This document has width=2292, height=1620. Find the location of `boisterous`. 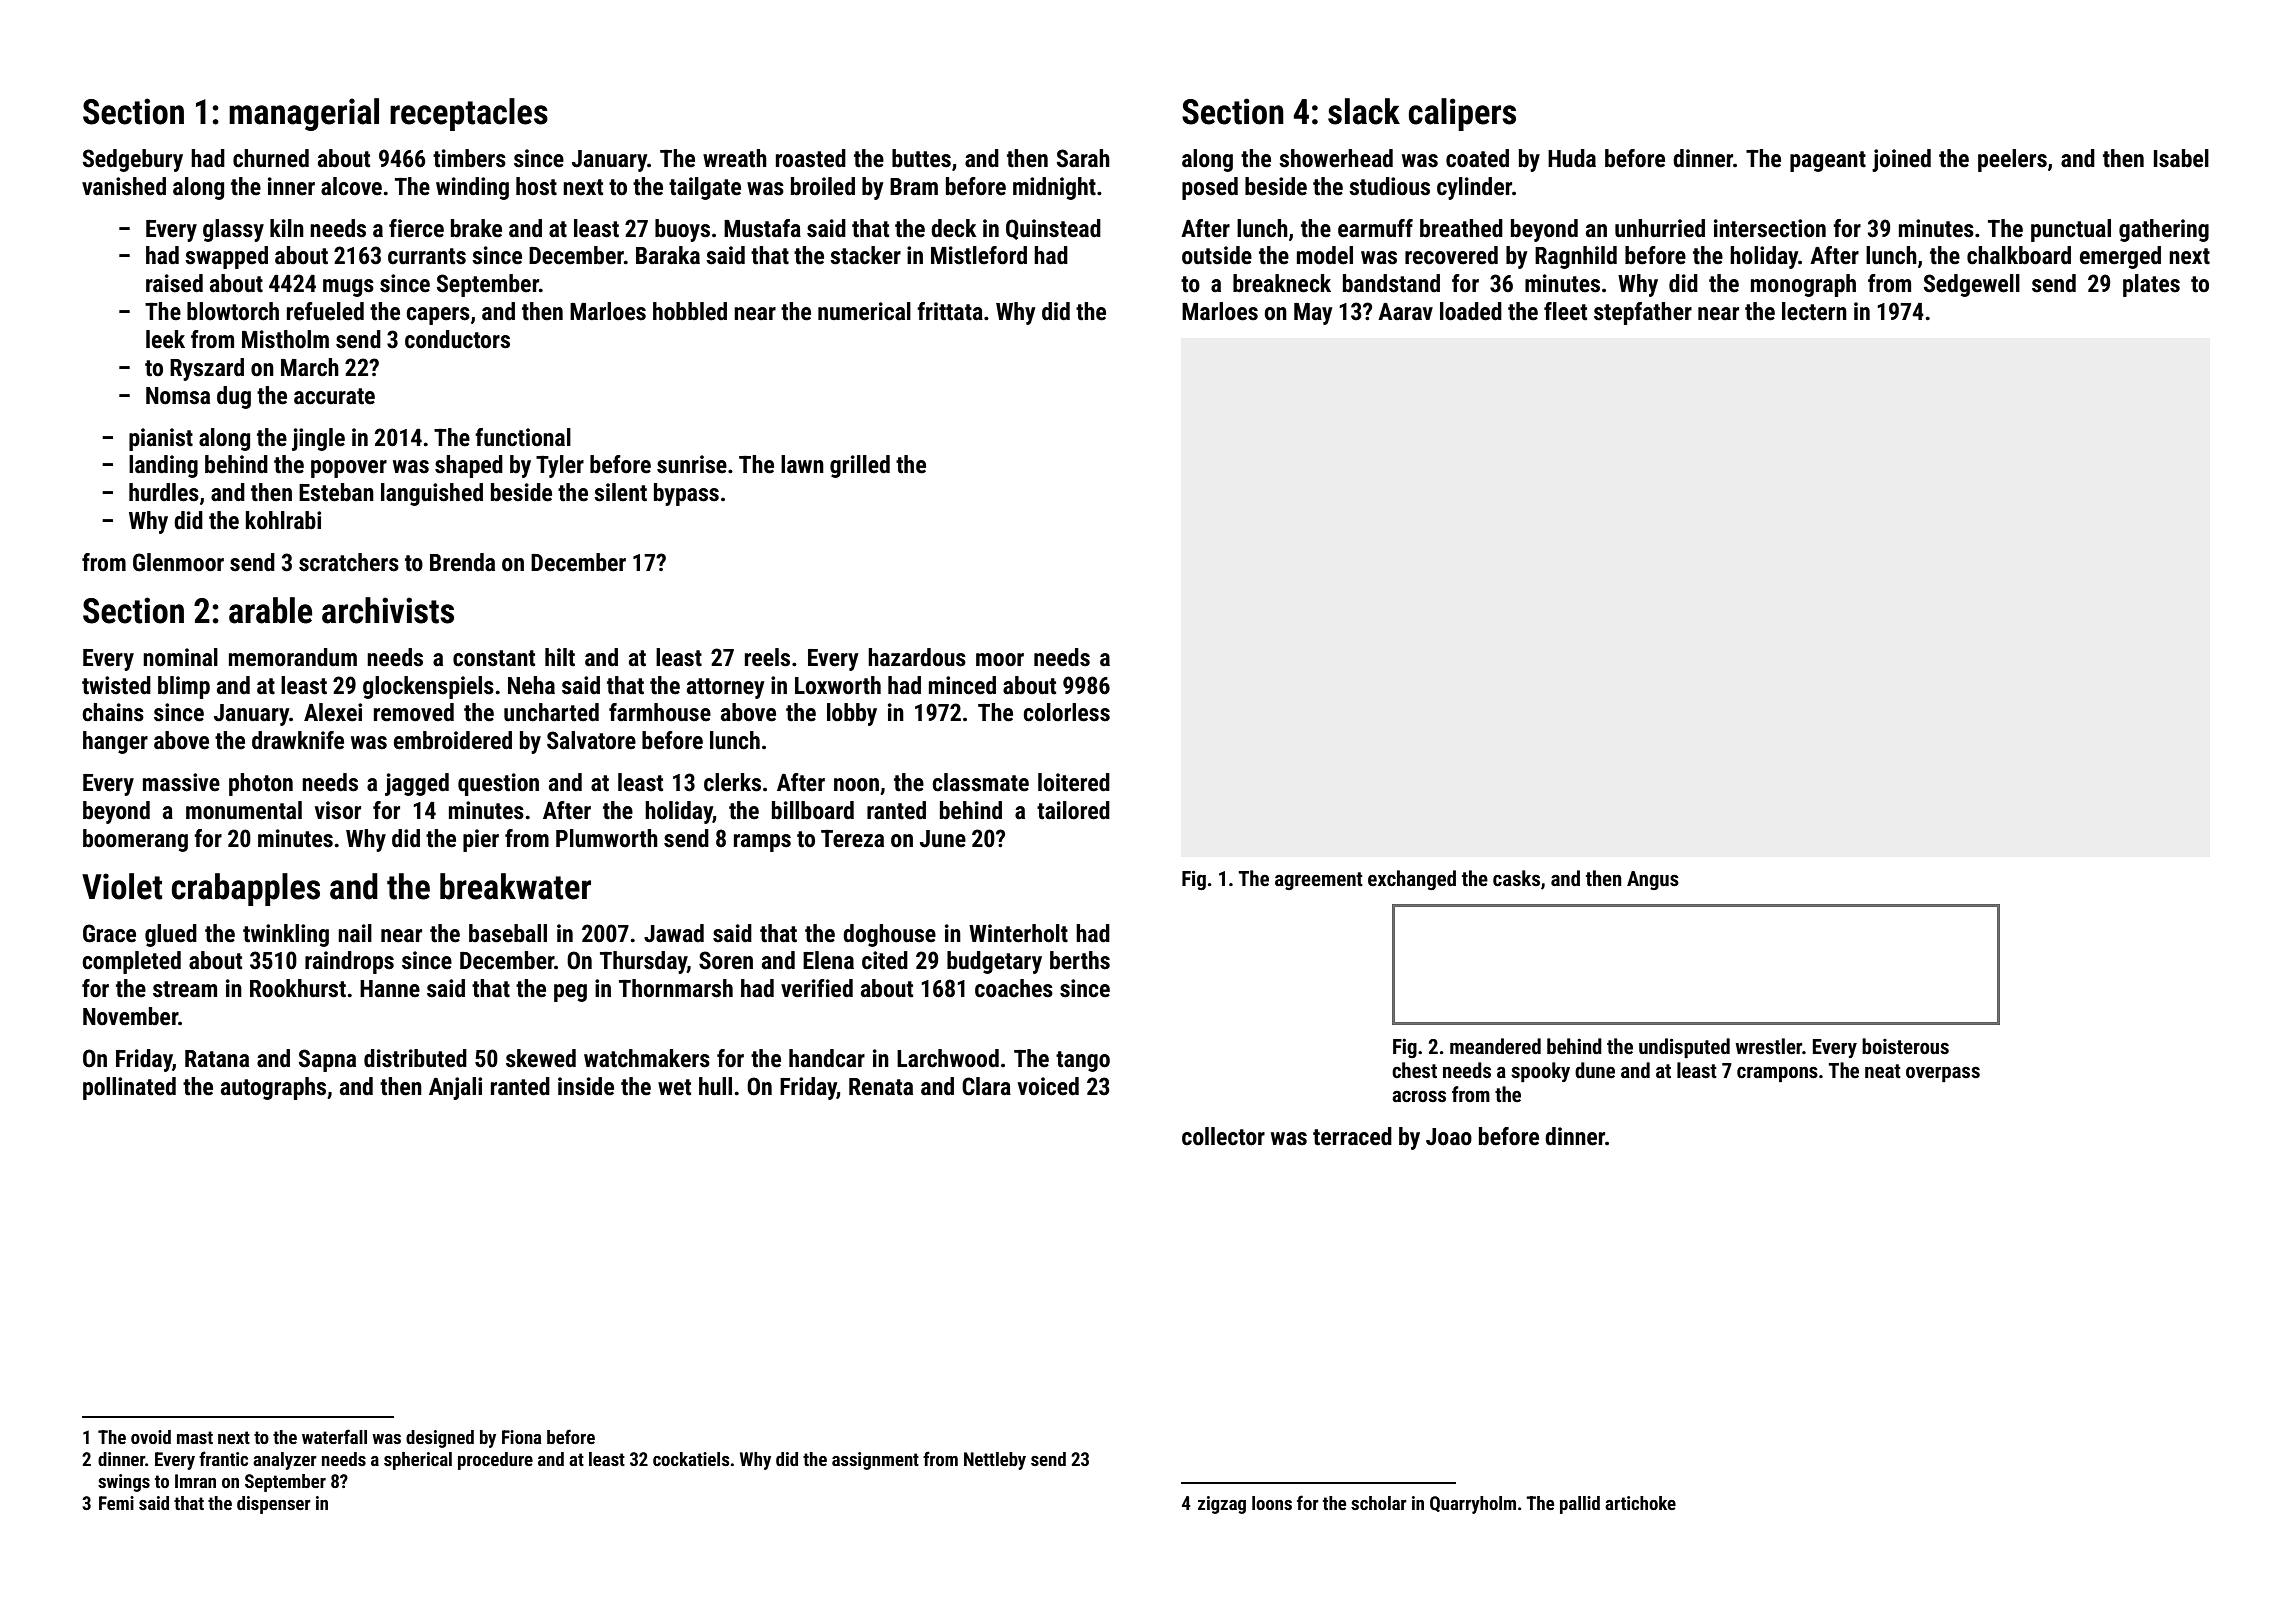

boisterous is located at coordinates (1905, 1046).
